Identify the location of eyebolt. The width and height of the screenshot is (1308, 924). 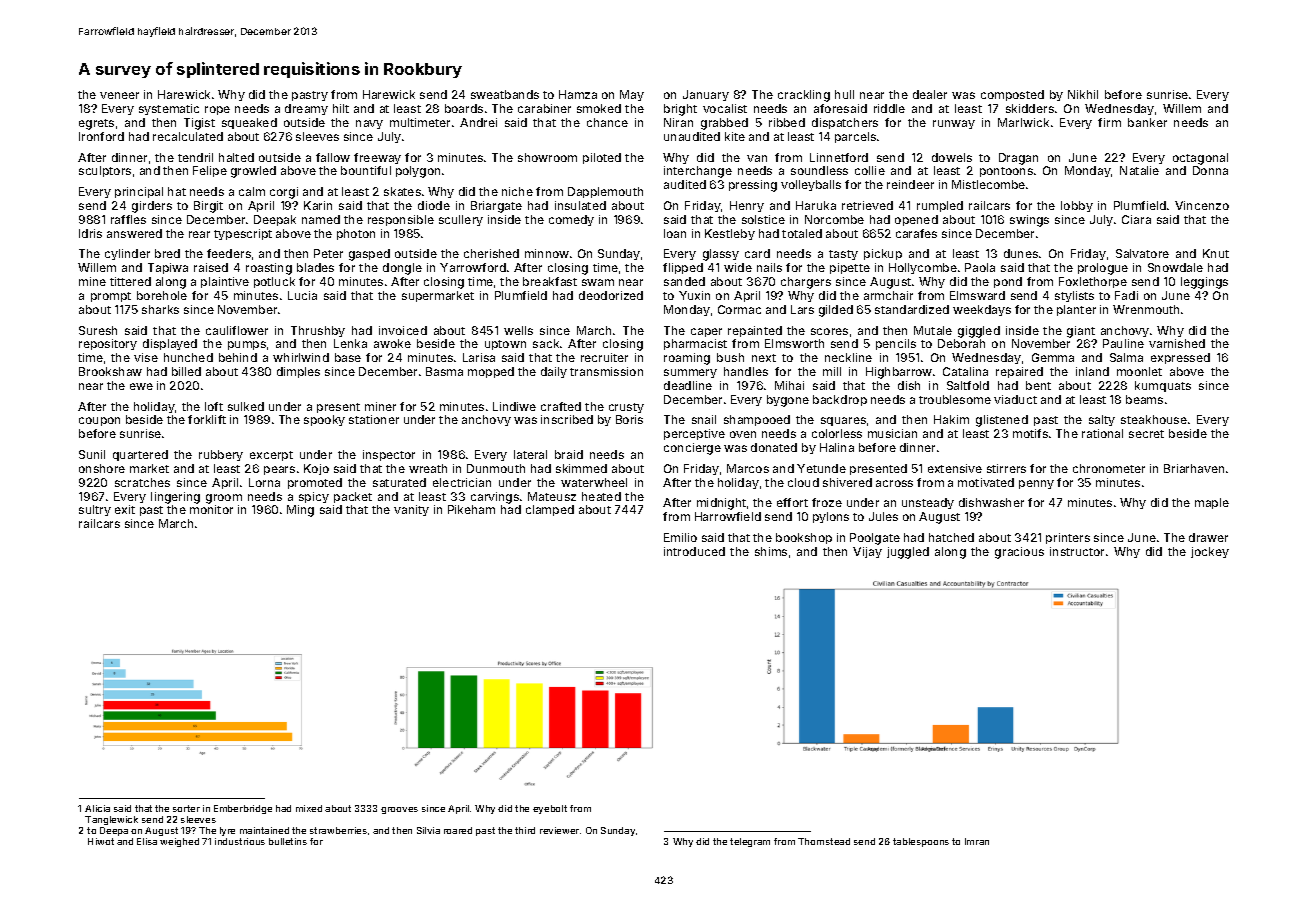
(550, 809).
